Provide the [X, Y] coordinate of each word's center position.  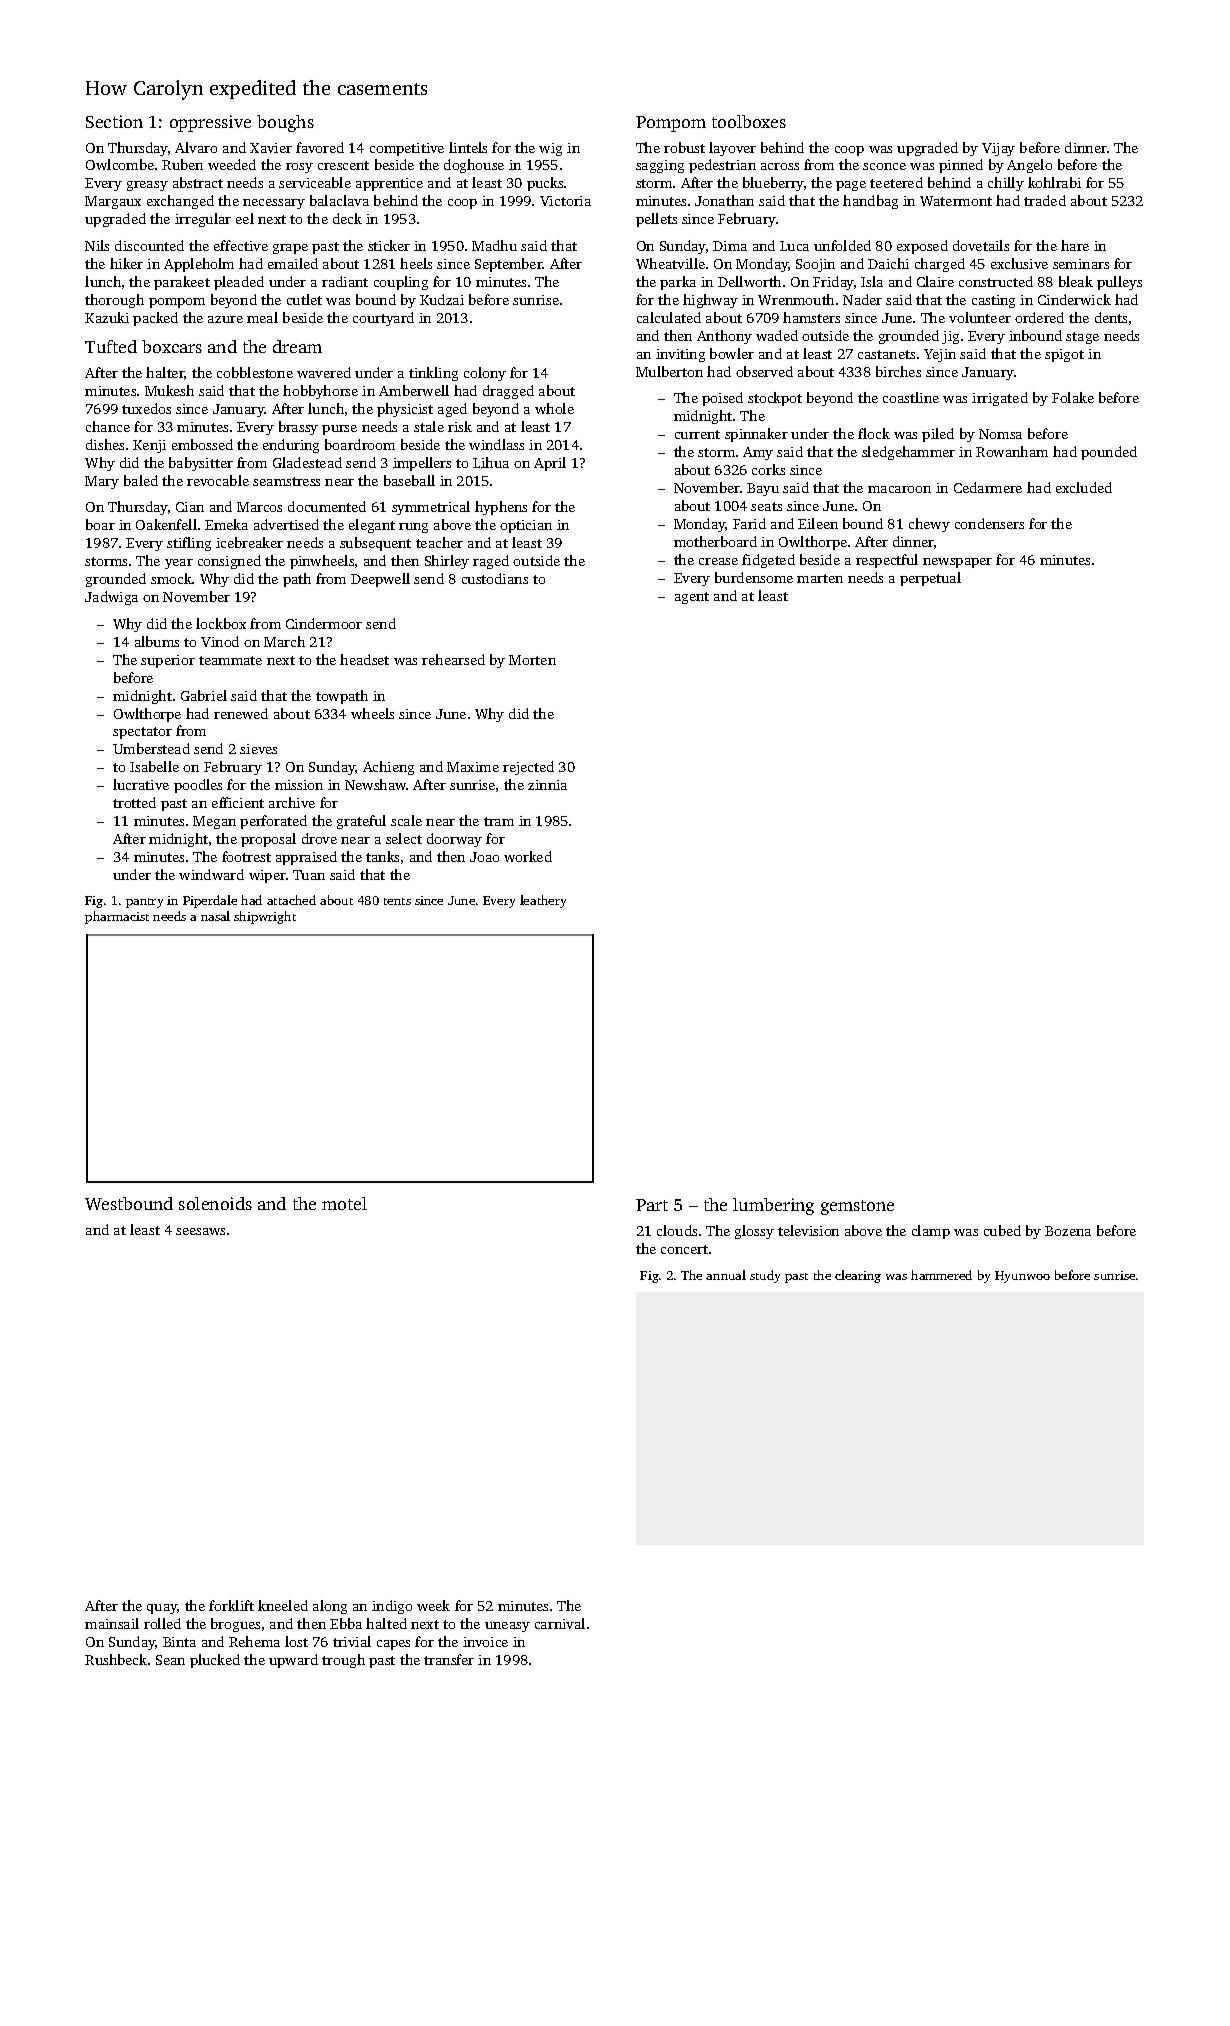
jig [950, 337]
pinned [961, 166]
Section [114, 121]
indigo [392, 1607]
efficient [238, 802]
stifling [189, 544]
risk [460, 426]
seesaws [200, 1231]
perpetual [930, 579]
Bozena [1068, 1231]
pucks [545, 184]
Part [652, 1205]
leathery [543, 901]
